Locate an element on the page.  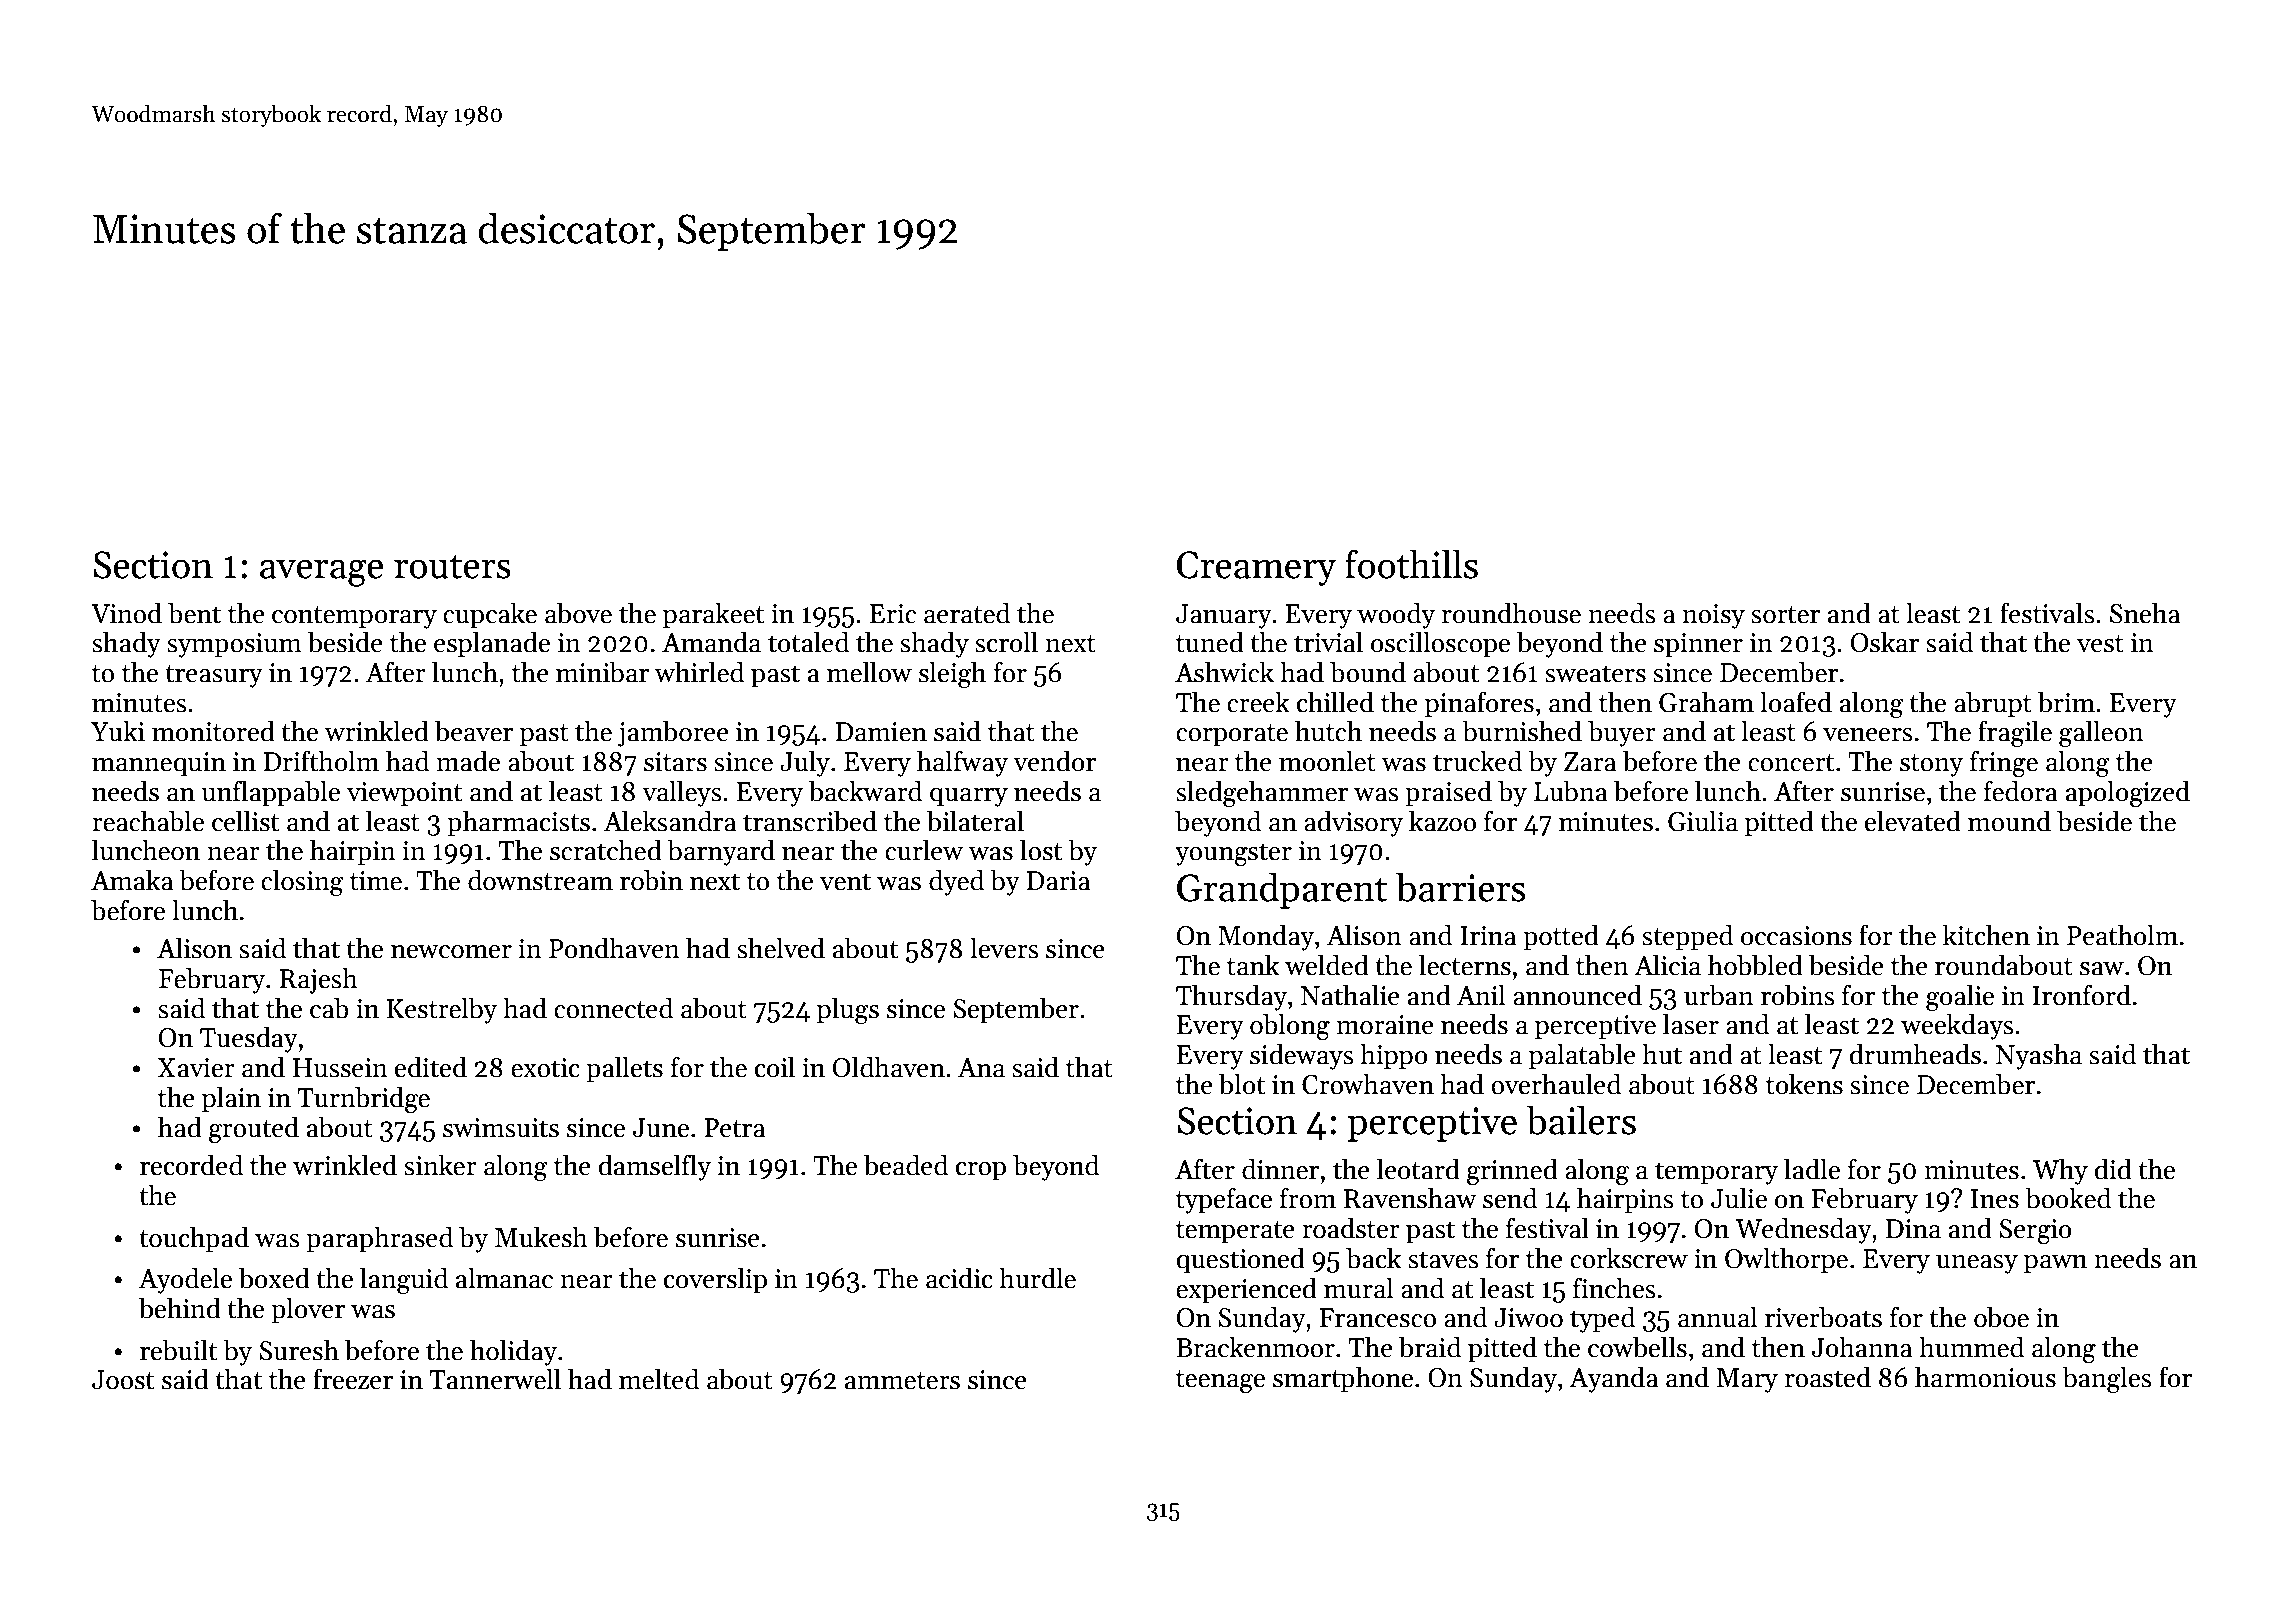
laser is located at coordinates (1691, 1024).
